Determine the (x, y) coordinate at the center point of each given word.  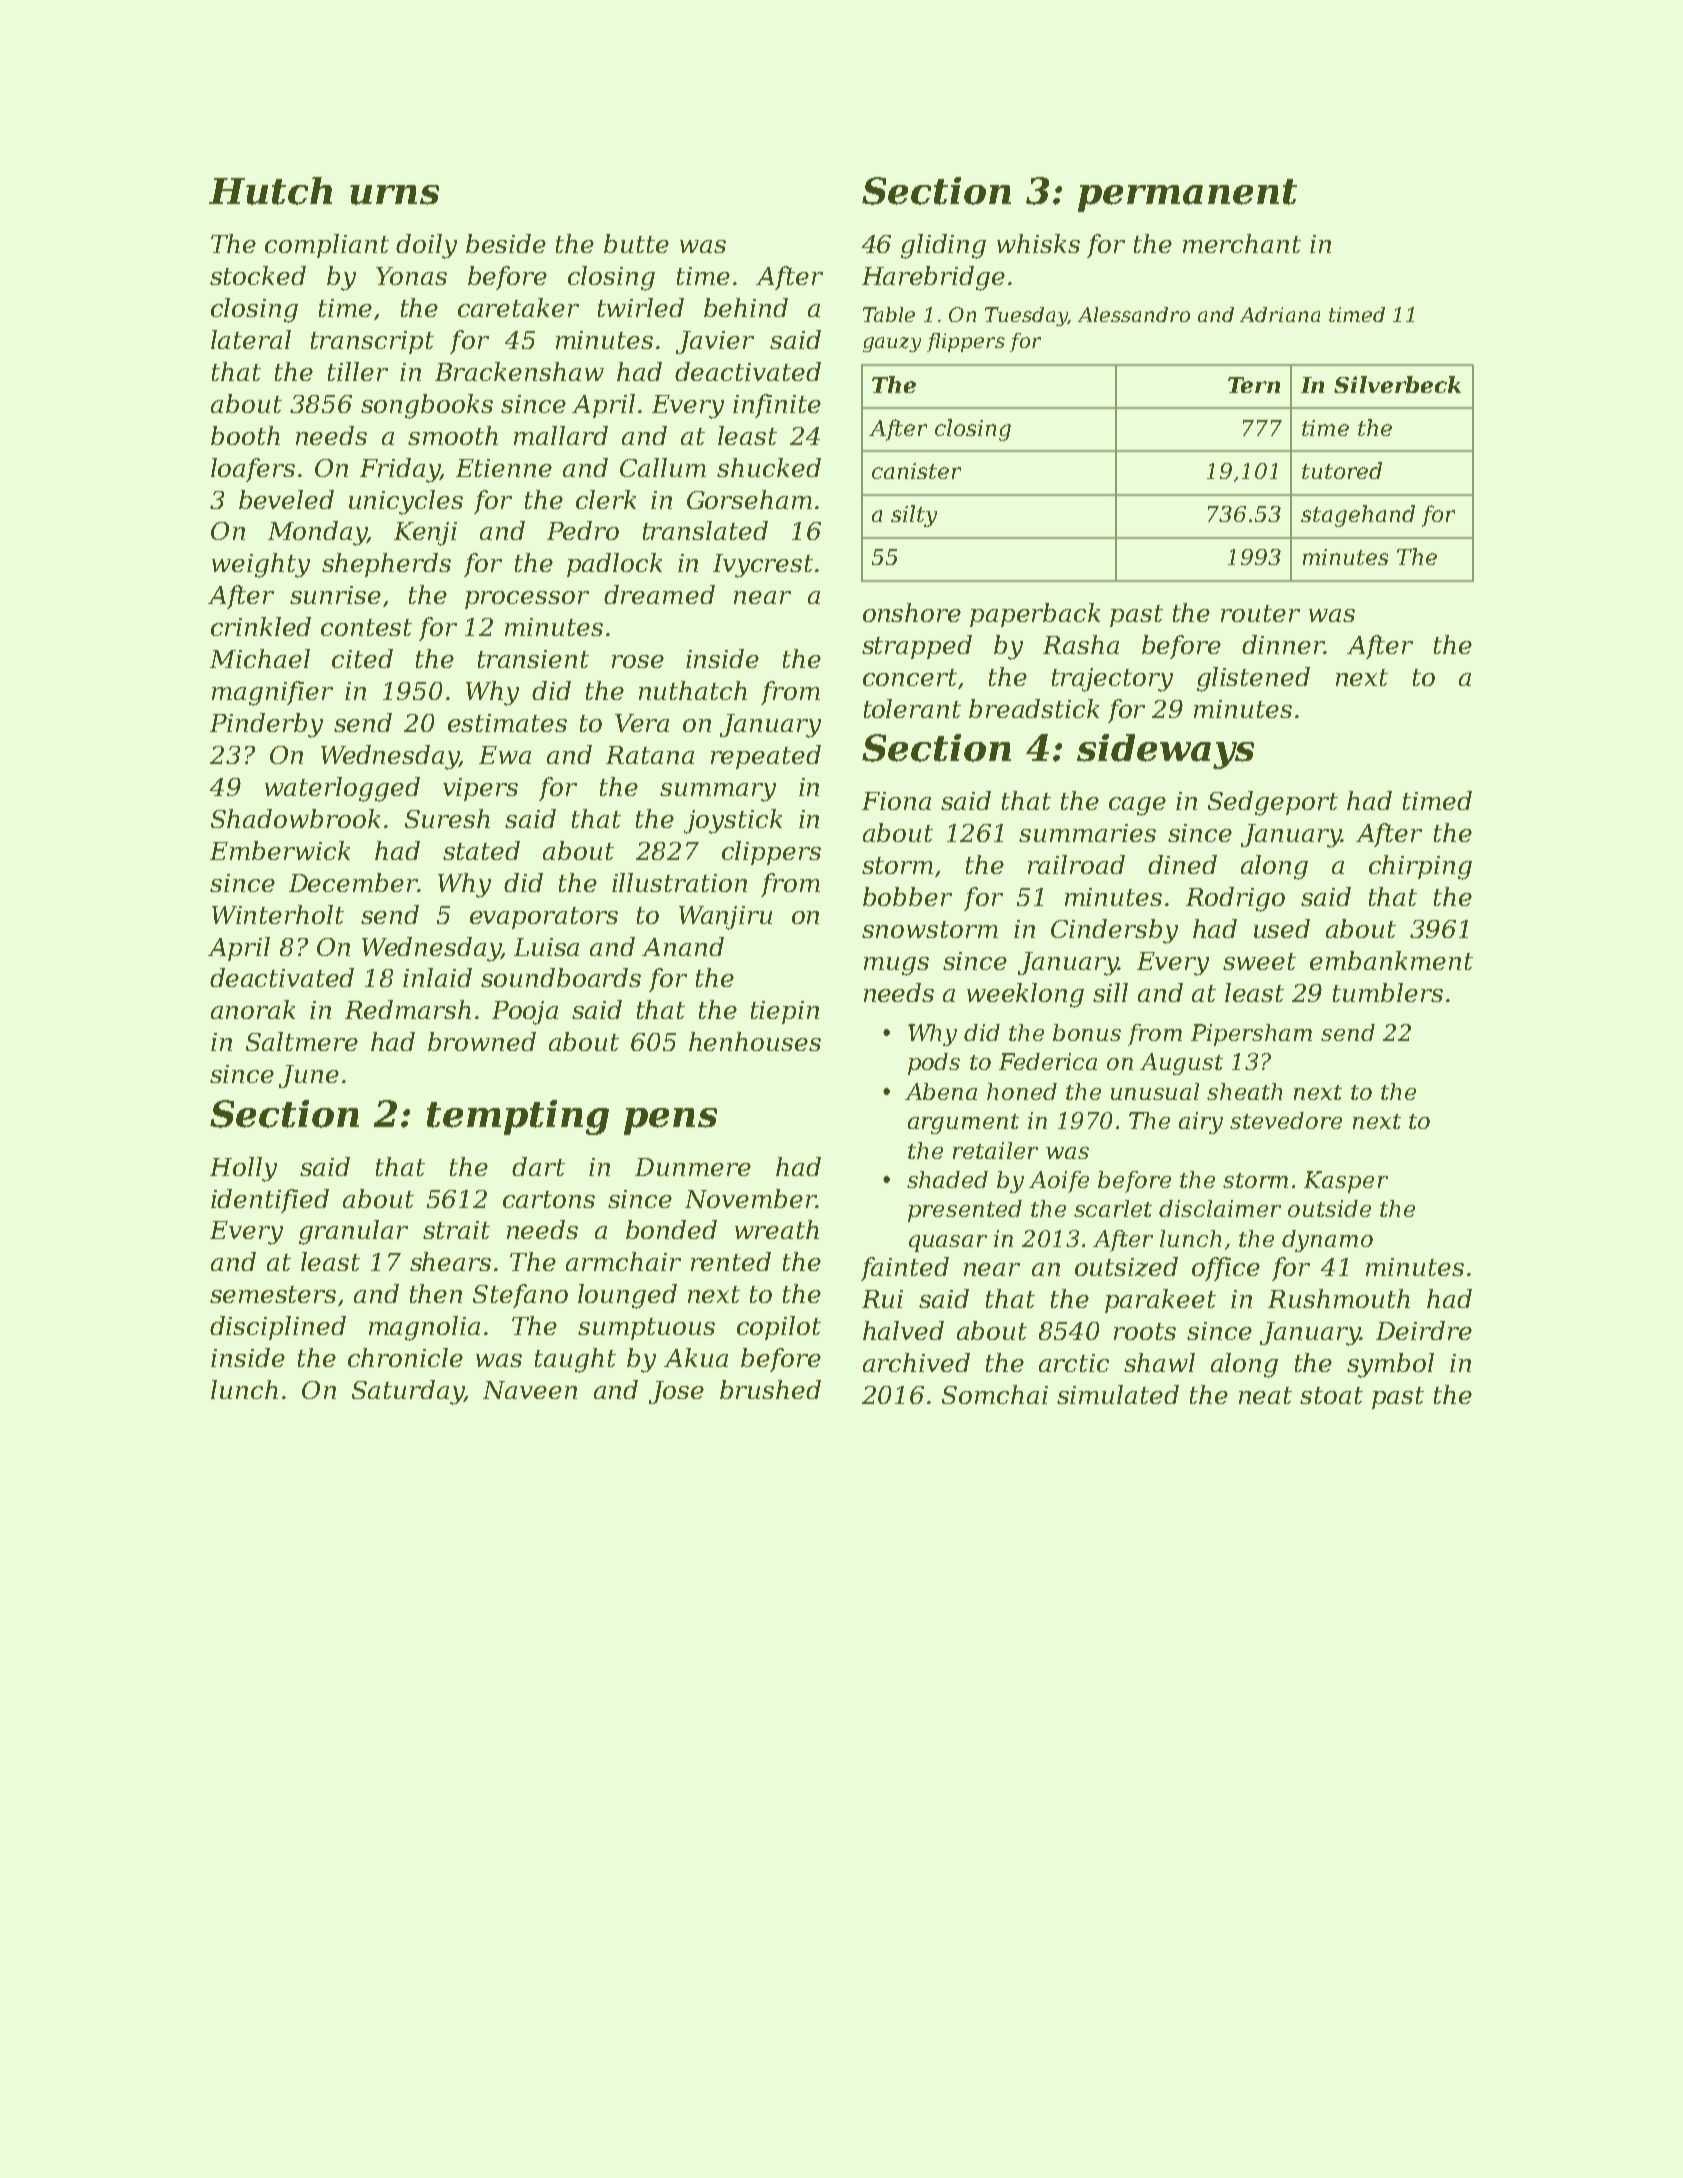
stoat (1331, 1395)
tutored (1342, 470)
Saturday (408, 1392)
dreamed (659, 594)
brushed (770, 1389)
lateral (251, 339)
